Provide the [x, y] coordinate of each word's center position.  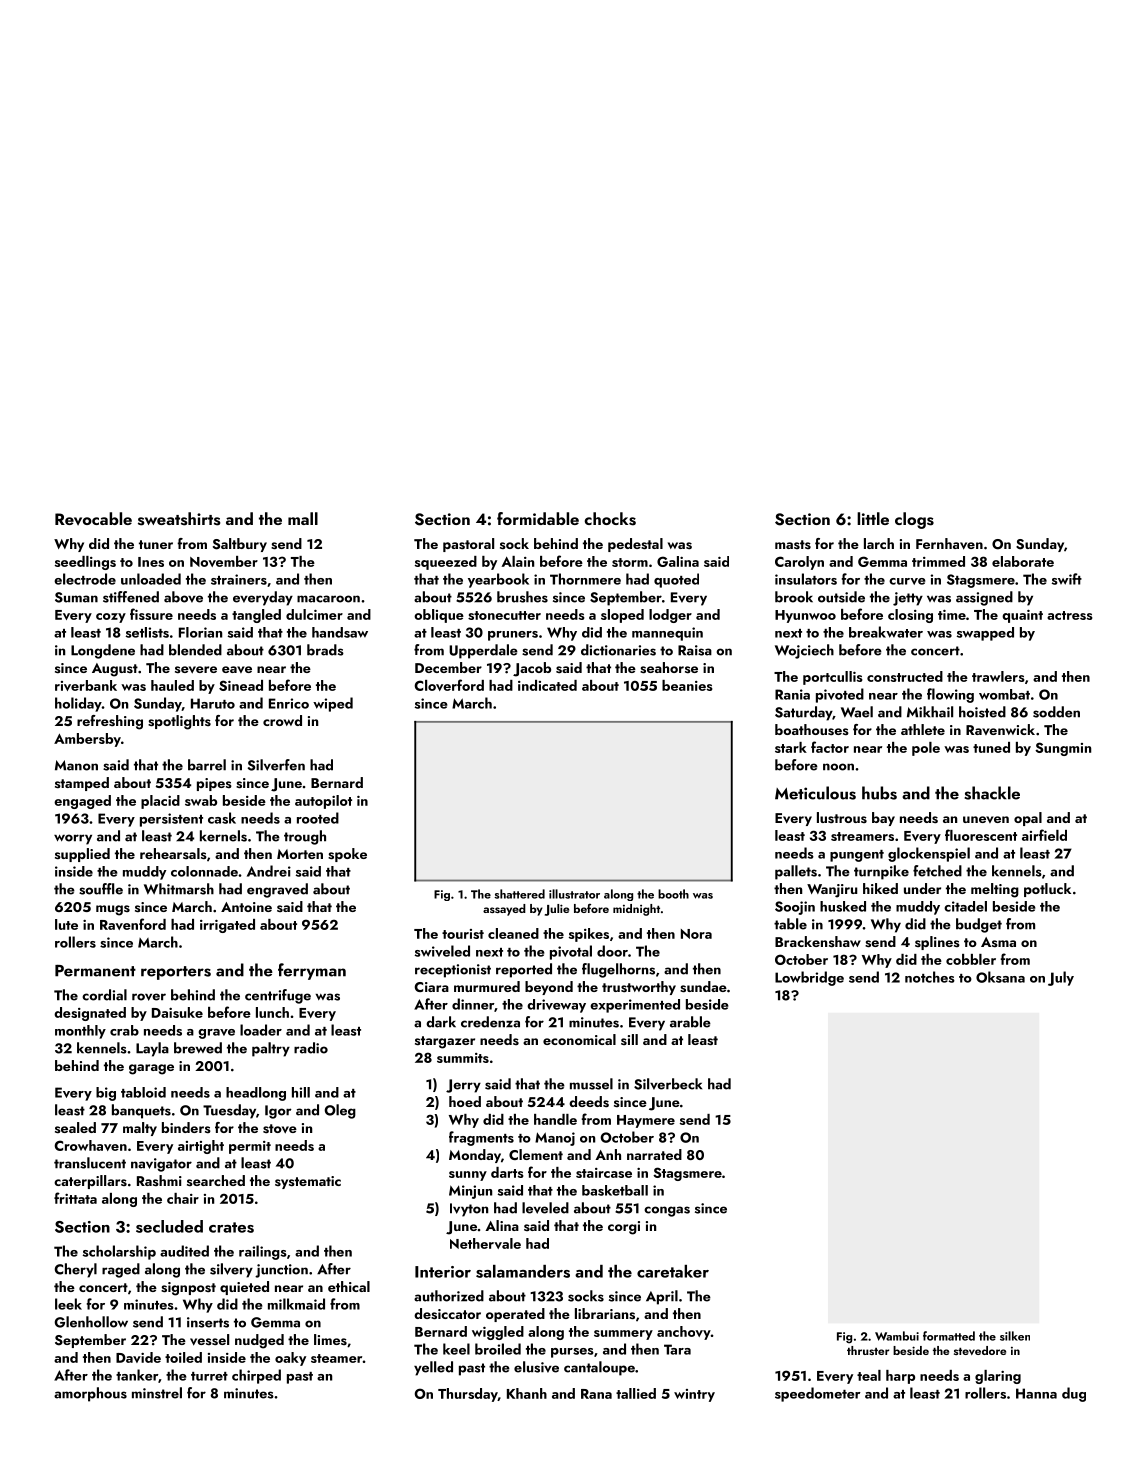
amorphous [90, 1394]
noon [838, 767]
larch [879, 543]
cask [222, 818]
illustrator [574, 894]
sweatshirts [179, 519]
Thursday [468, 1395]
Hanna [1036, 1393]
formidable [538, 518]
